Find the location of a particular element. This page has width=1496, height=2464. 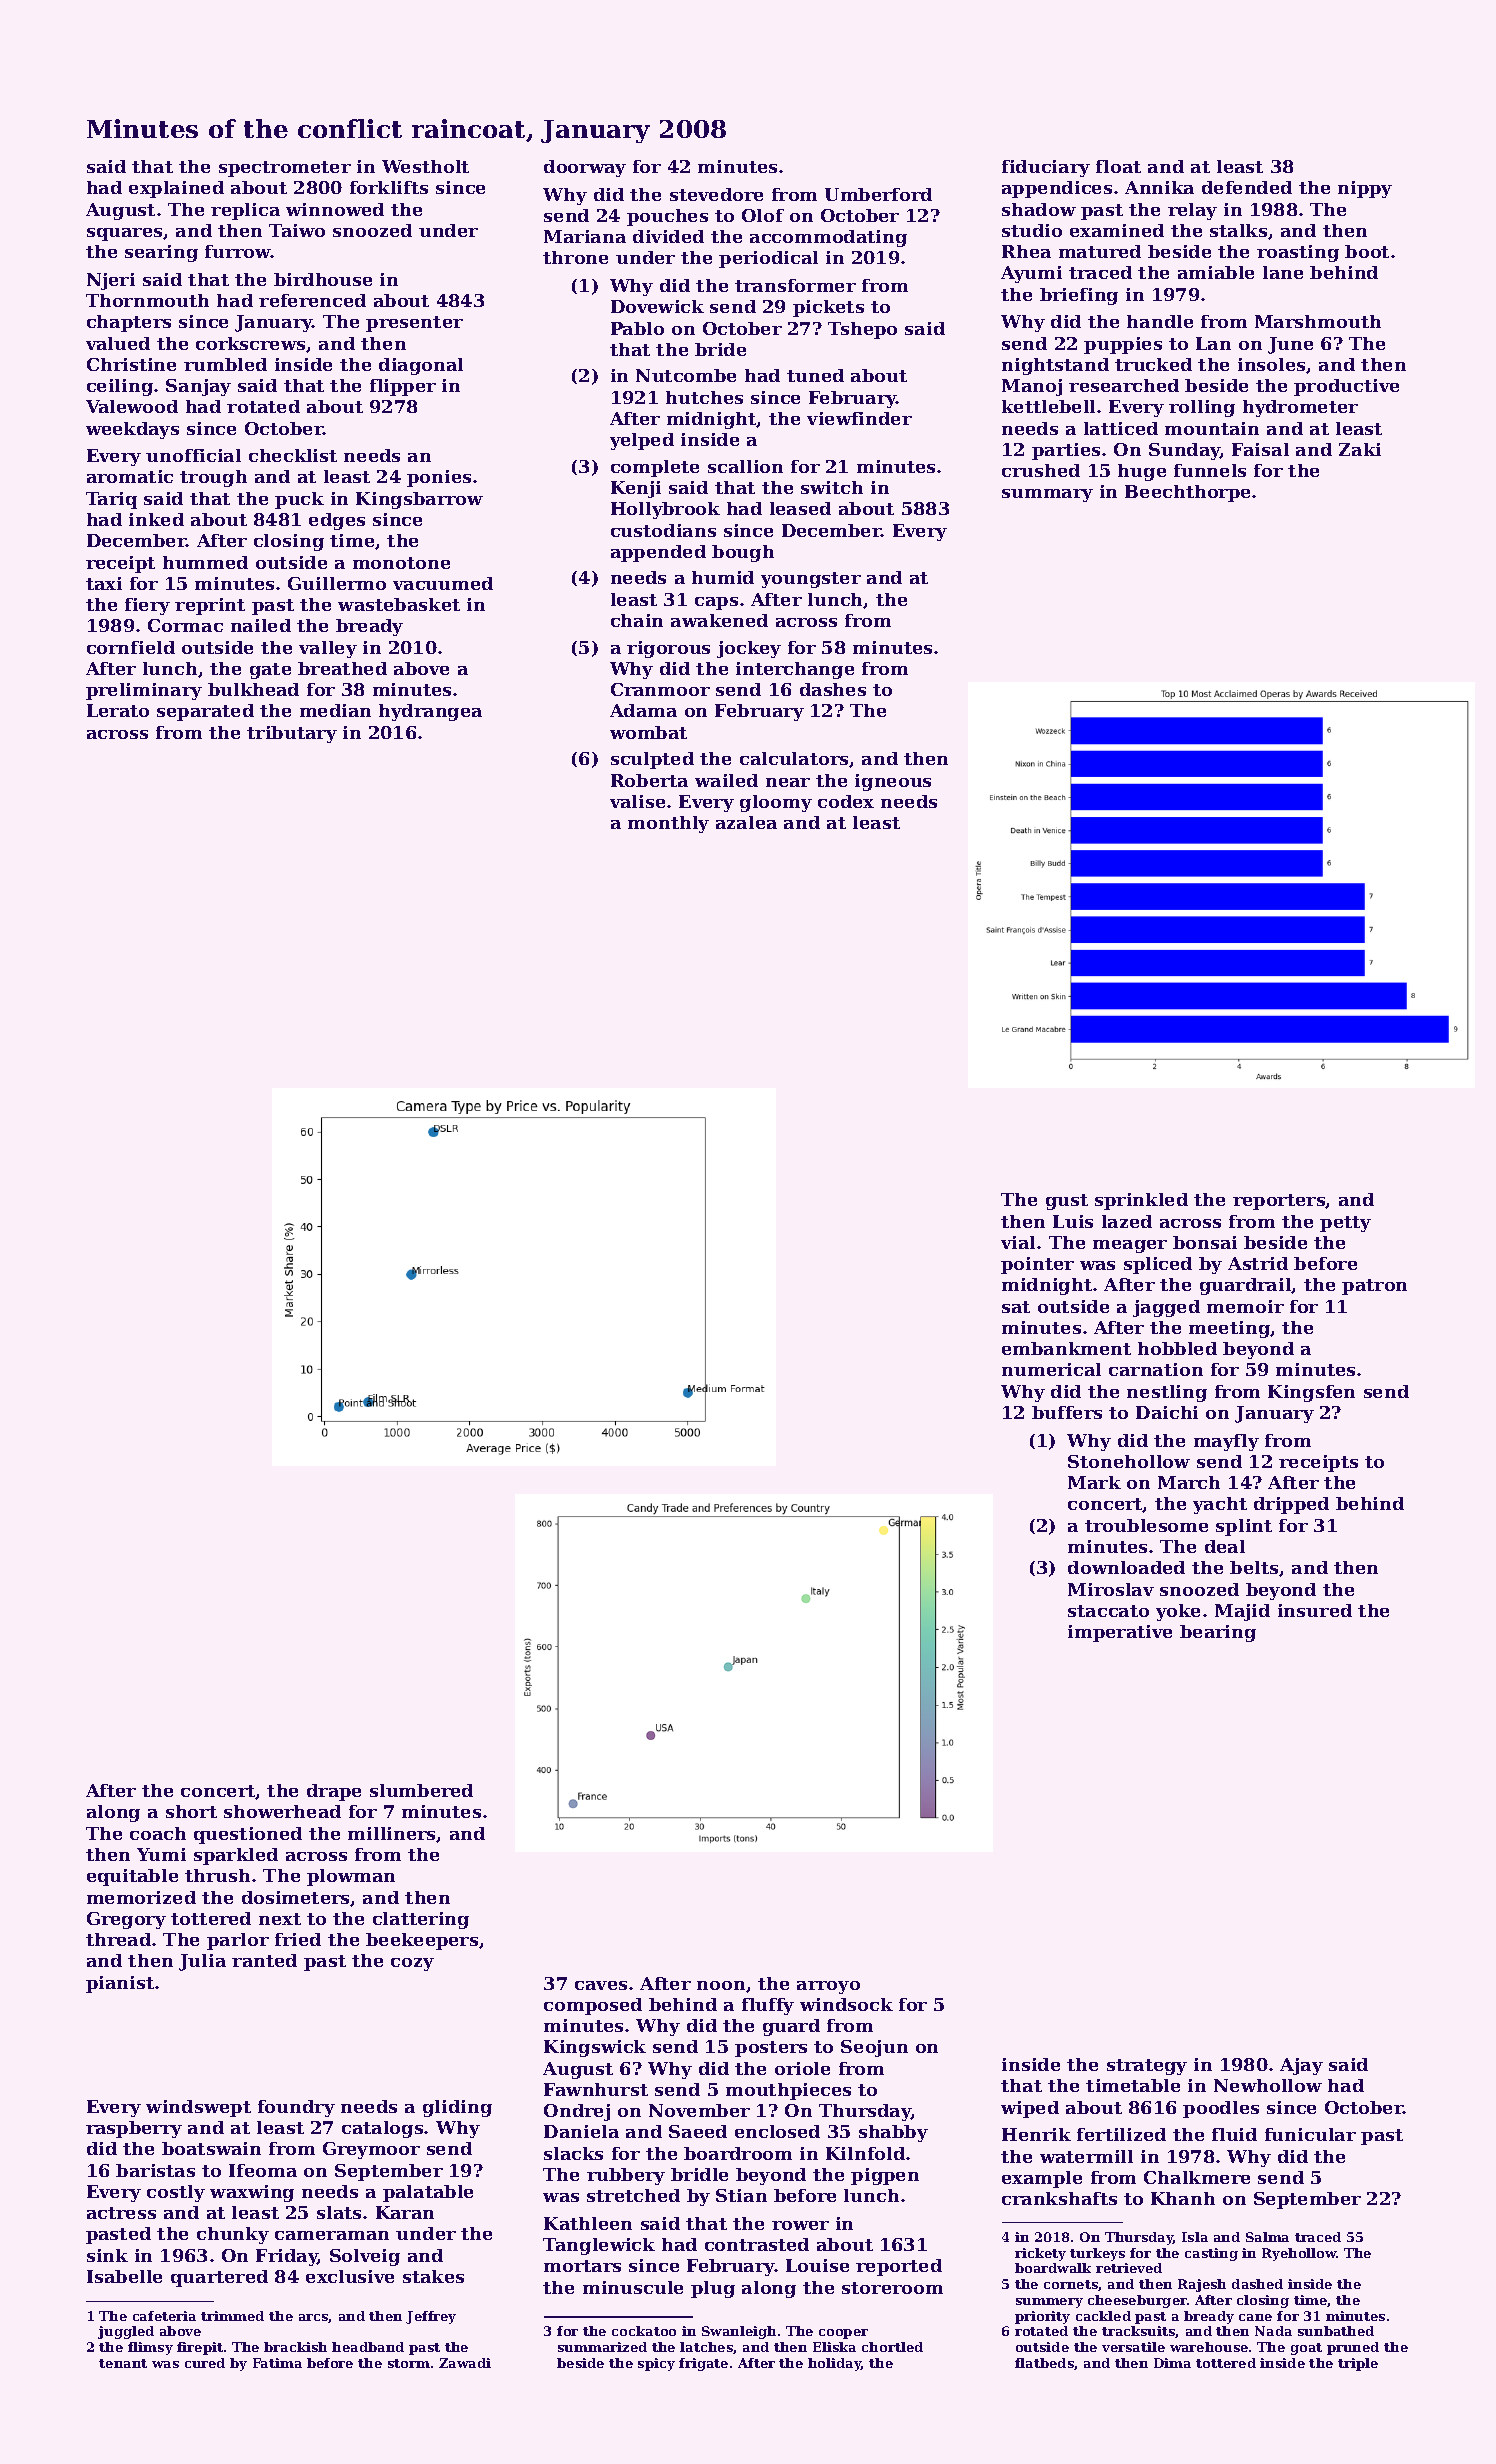

reporters is located at coordinates (1279, 1202).
